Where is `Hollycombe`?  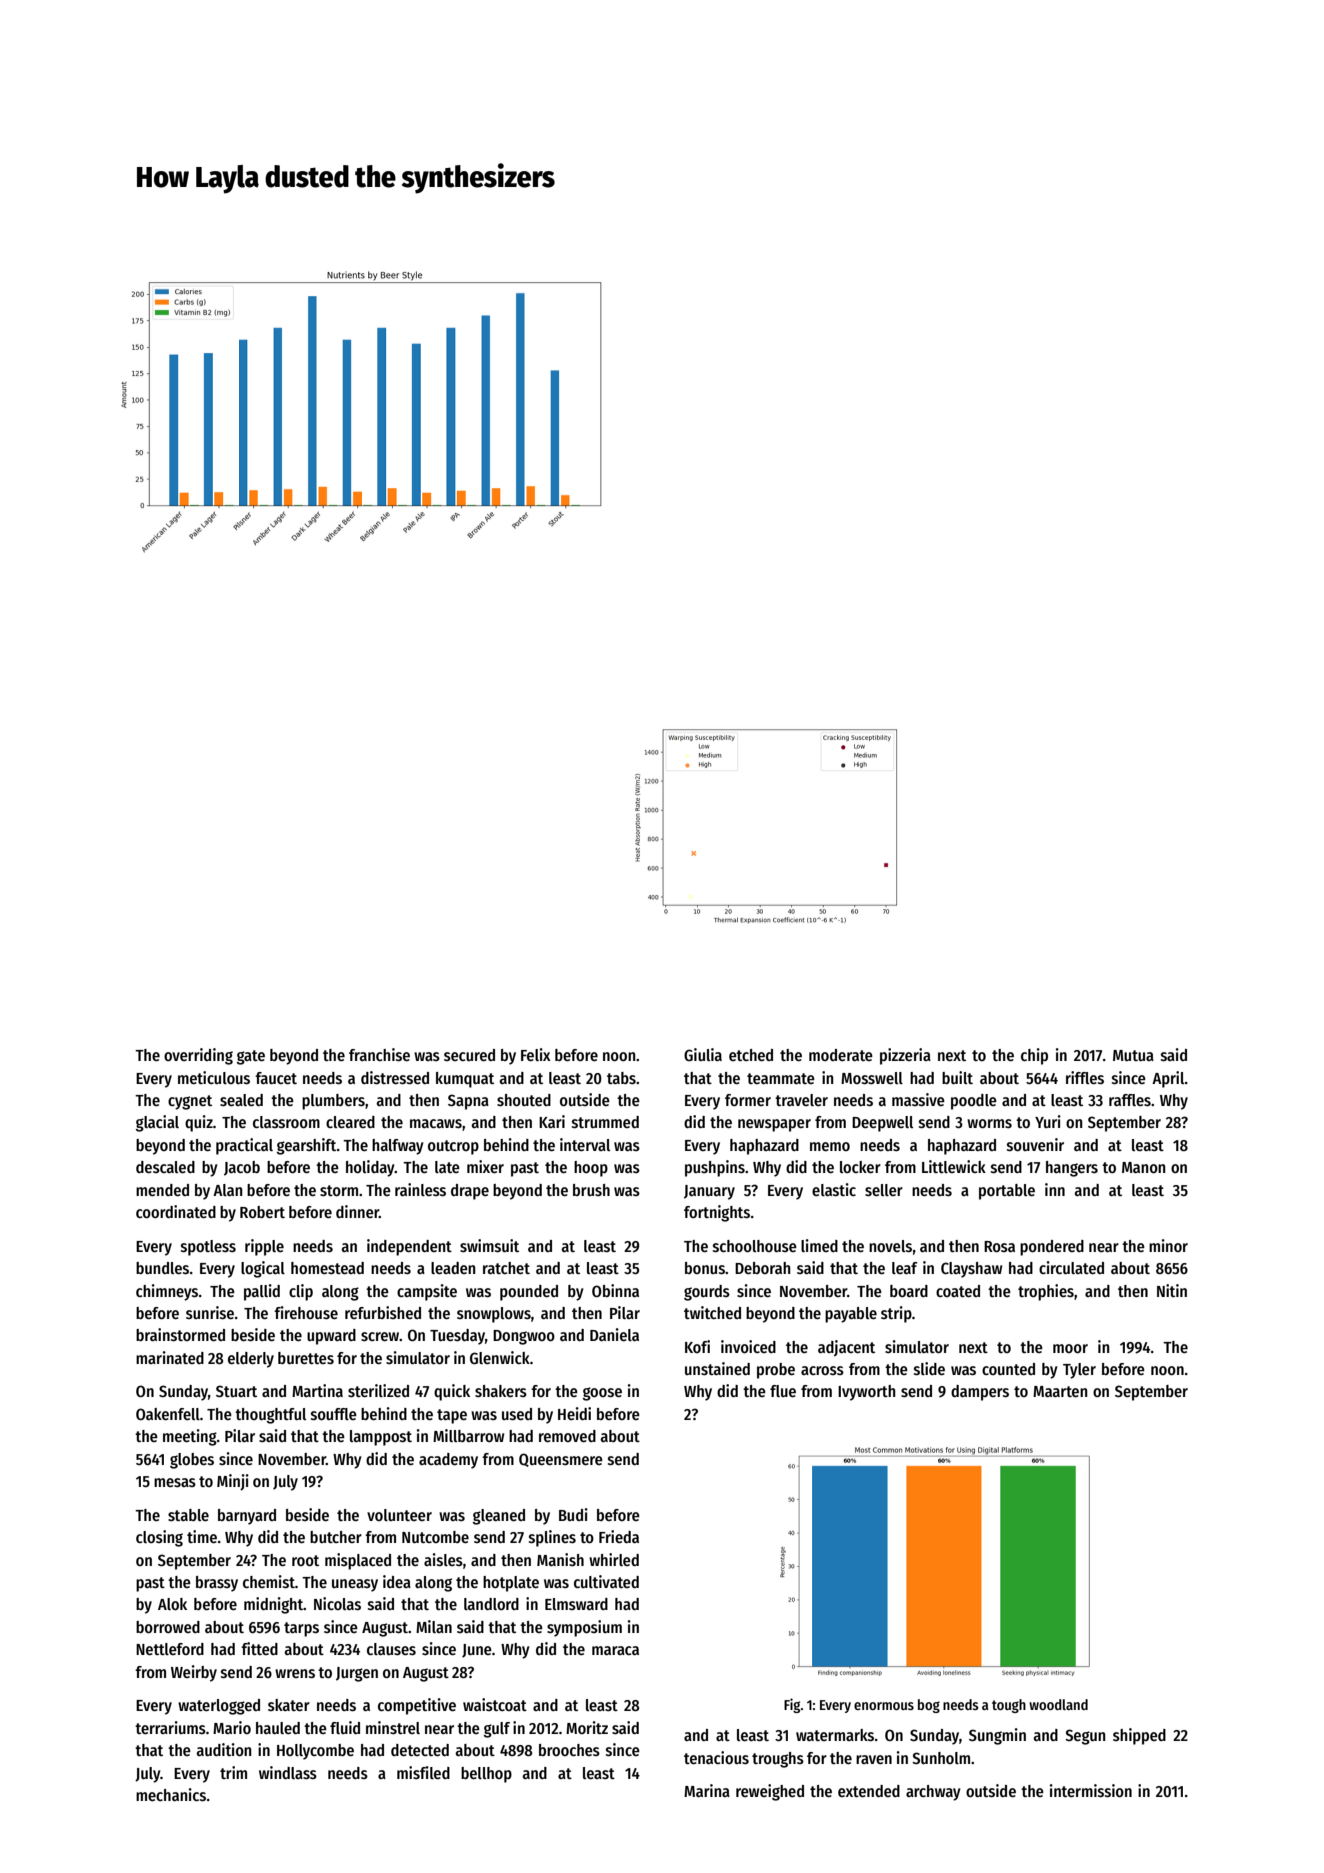 Hollycombe is located at coordinates (315, 1752).
